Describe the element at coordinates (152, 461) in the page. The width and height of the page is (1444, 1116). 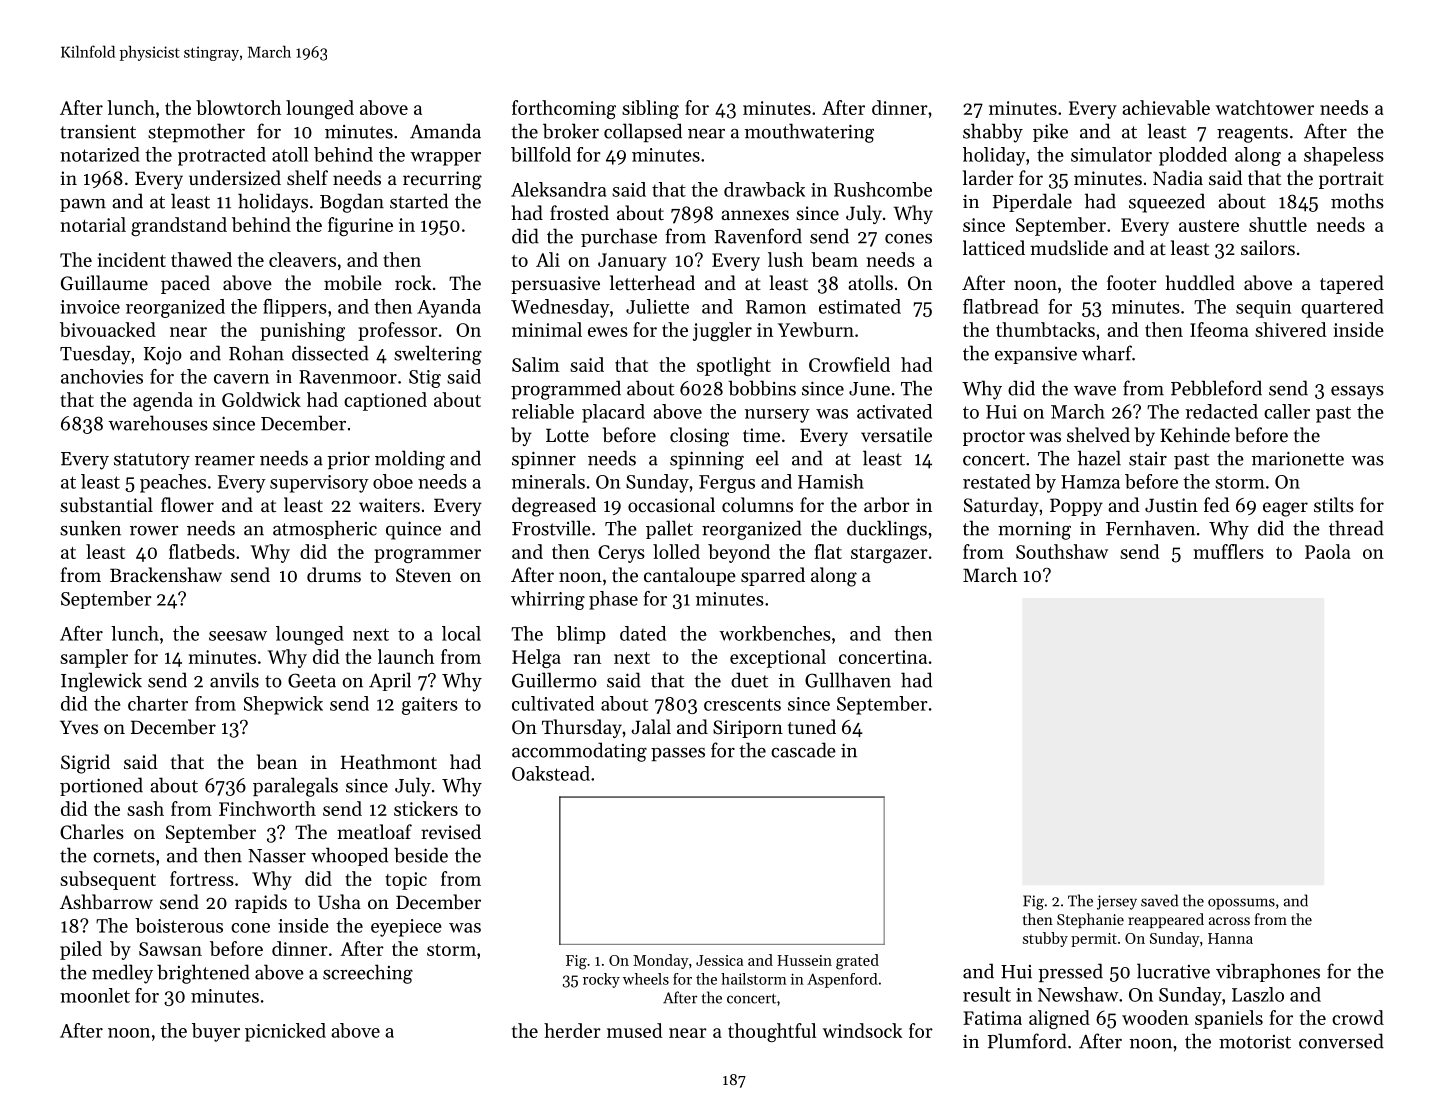
I see `statutory` at that location.
